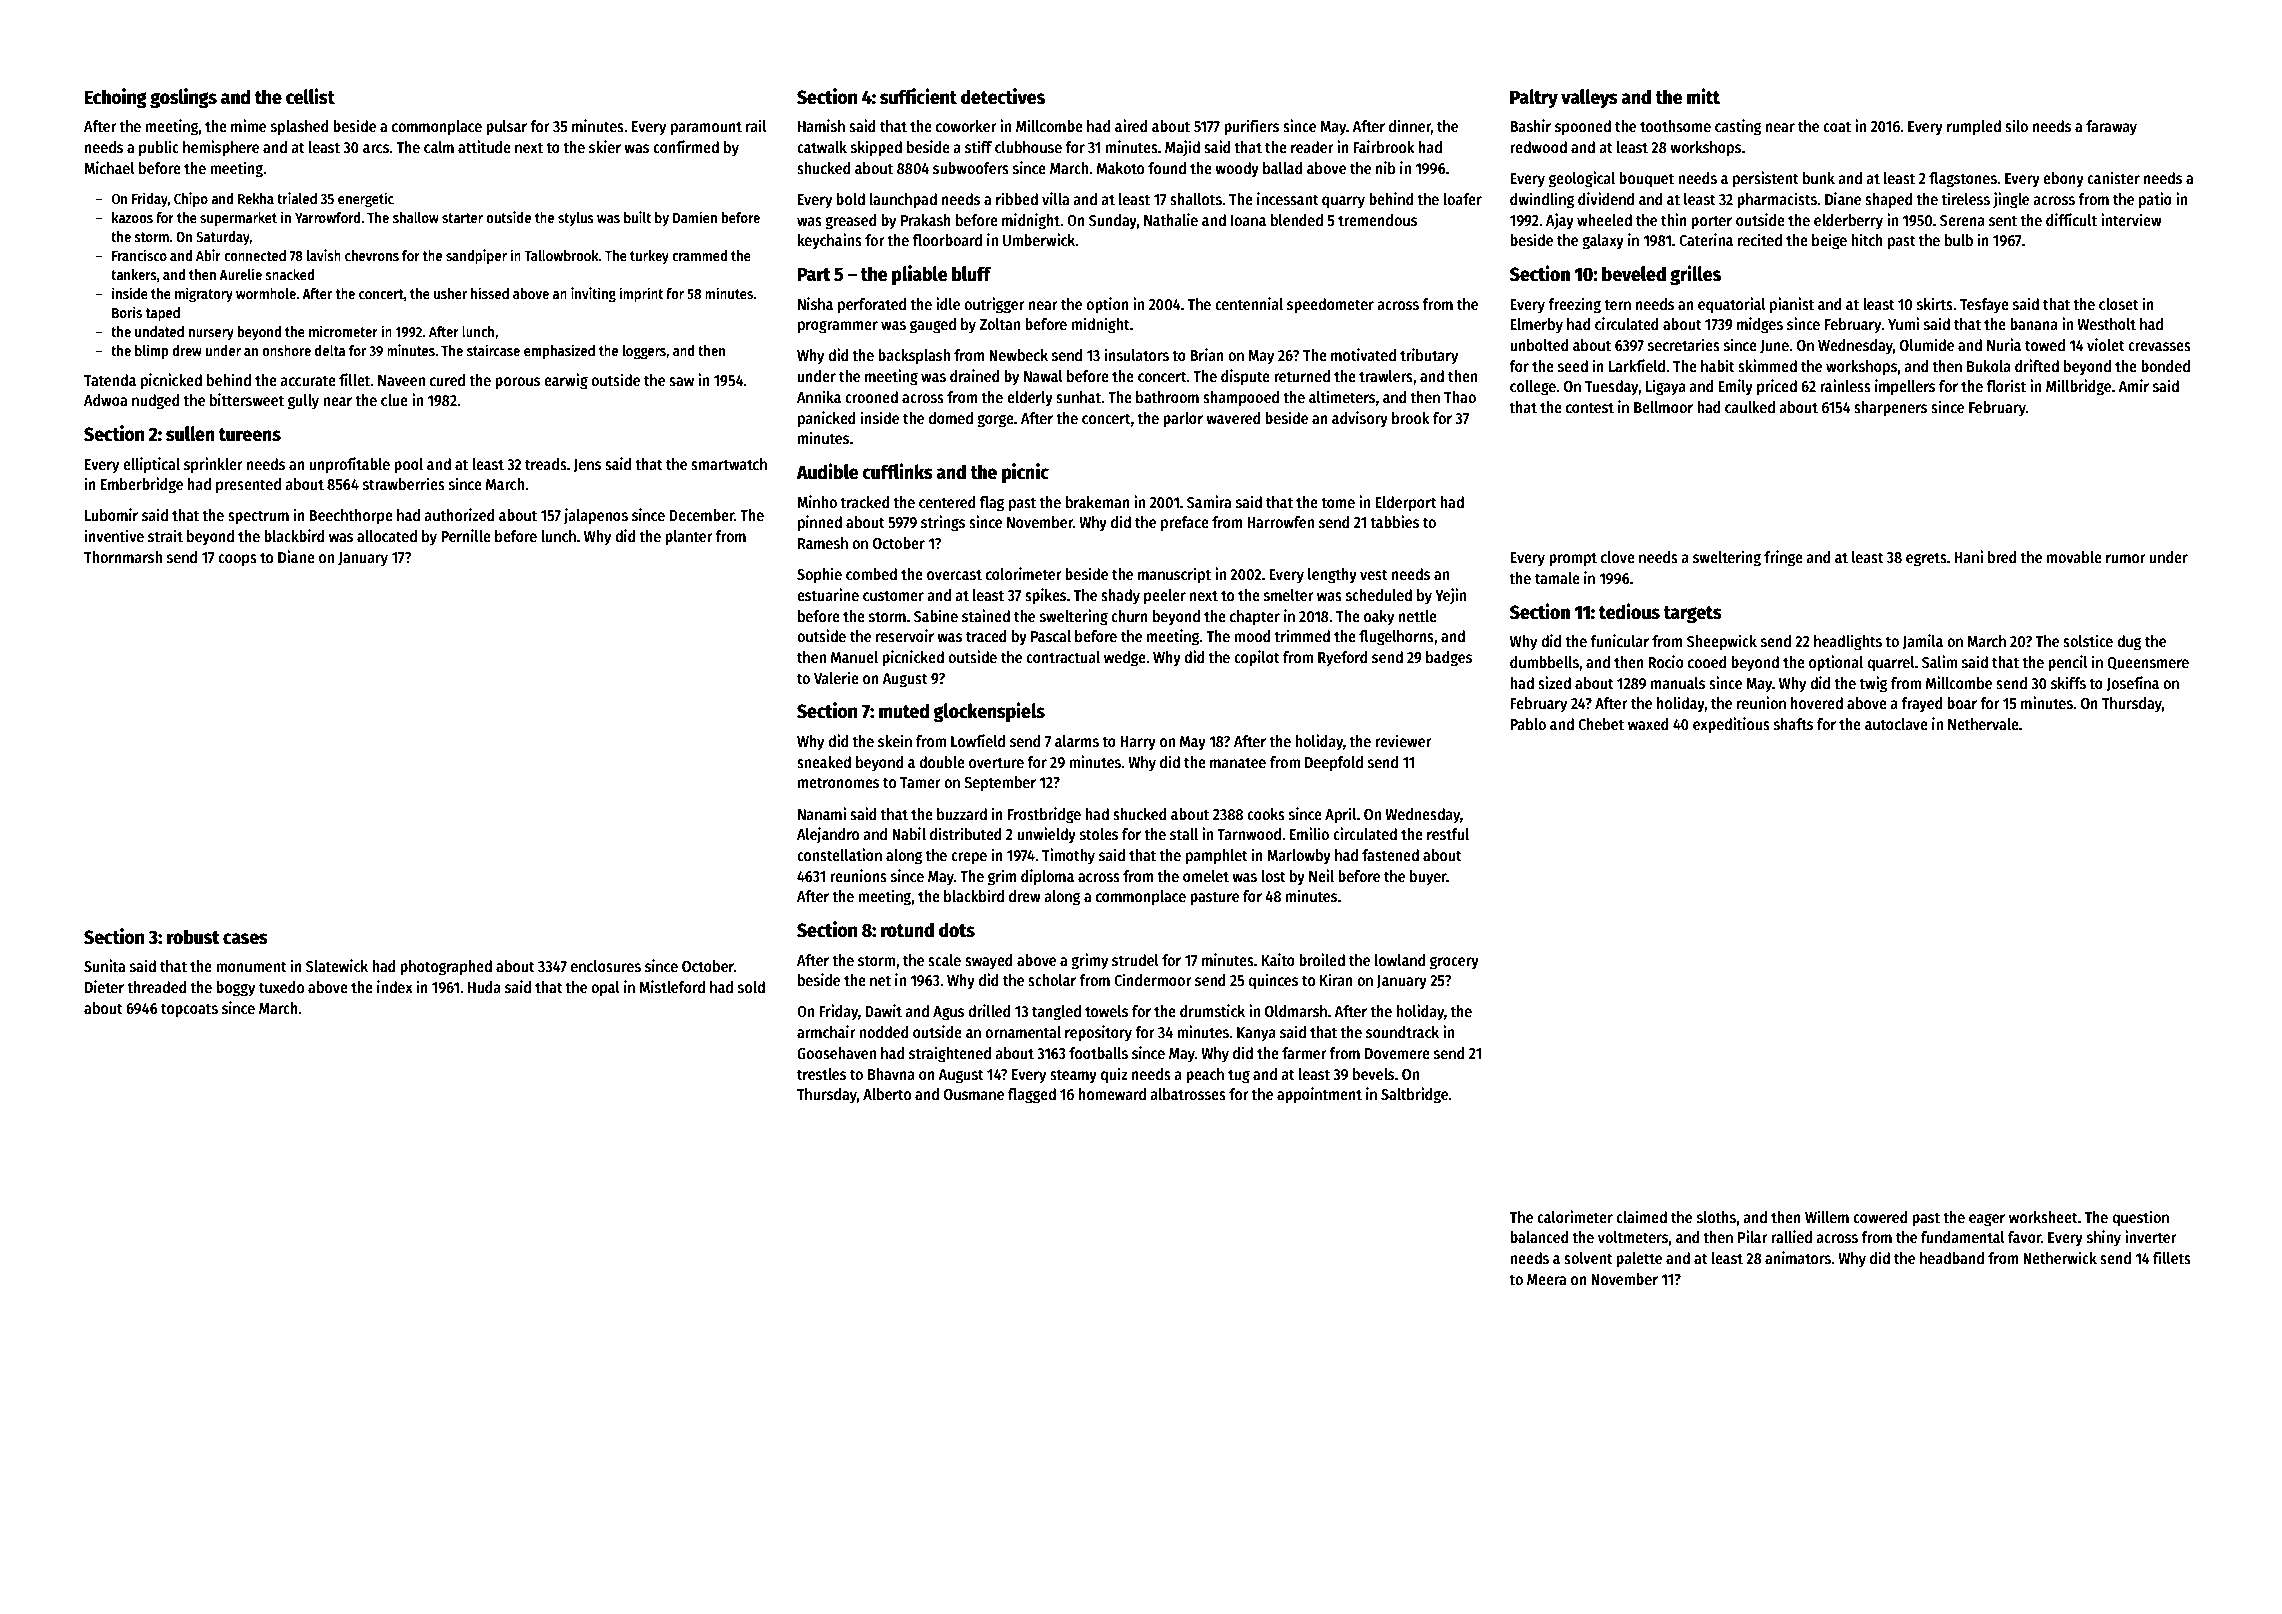  I want to click on fringe, so click(1783, 558).
